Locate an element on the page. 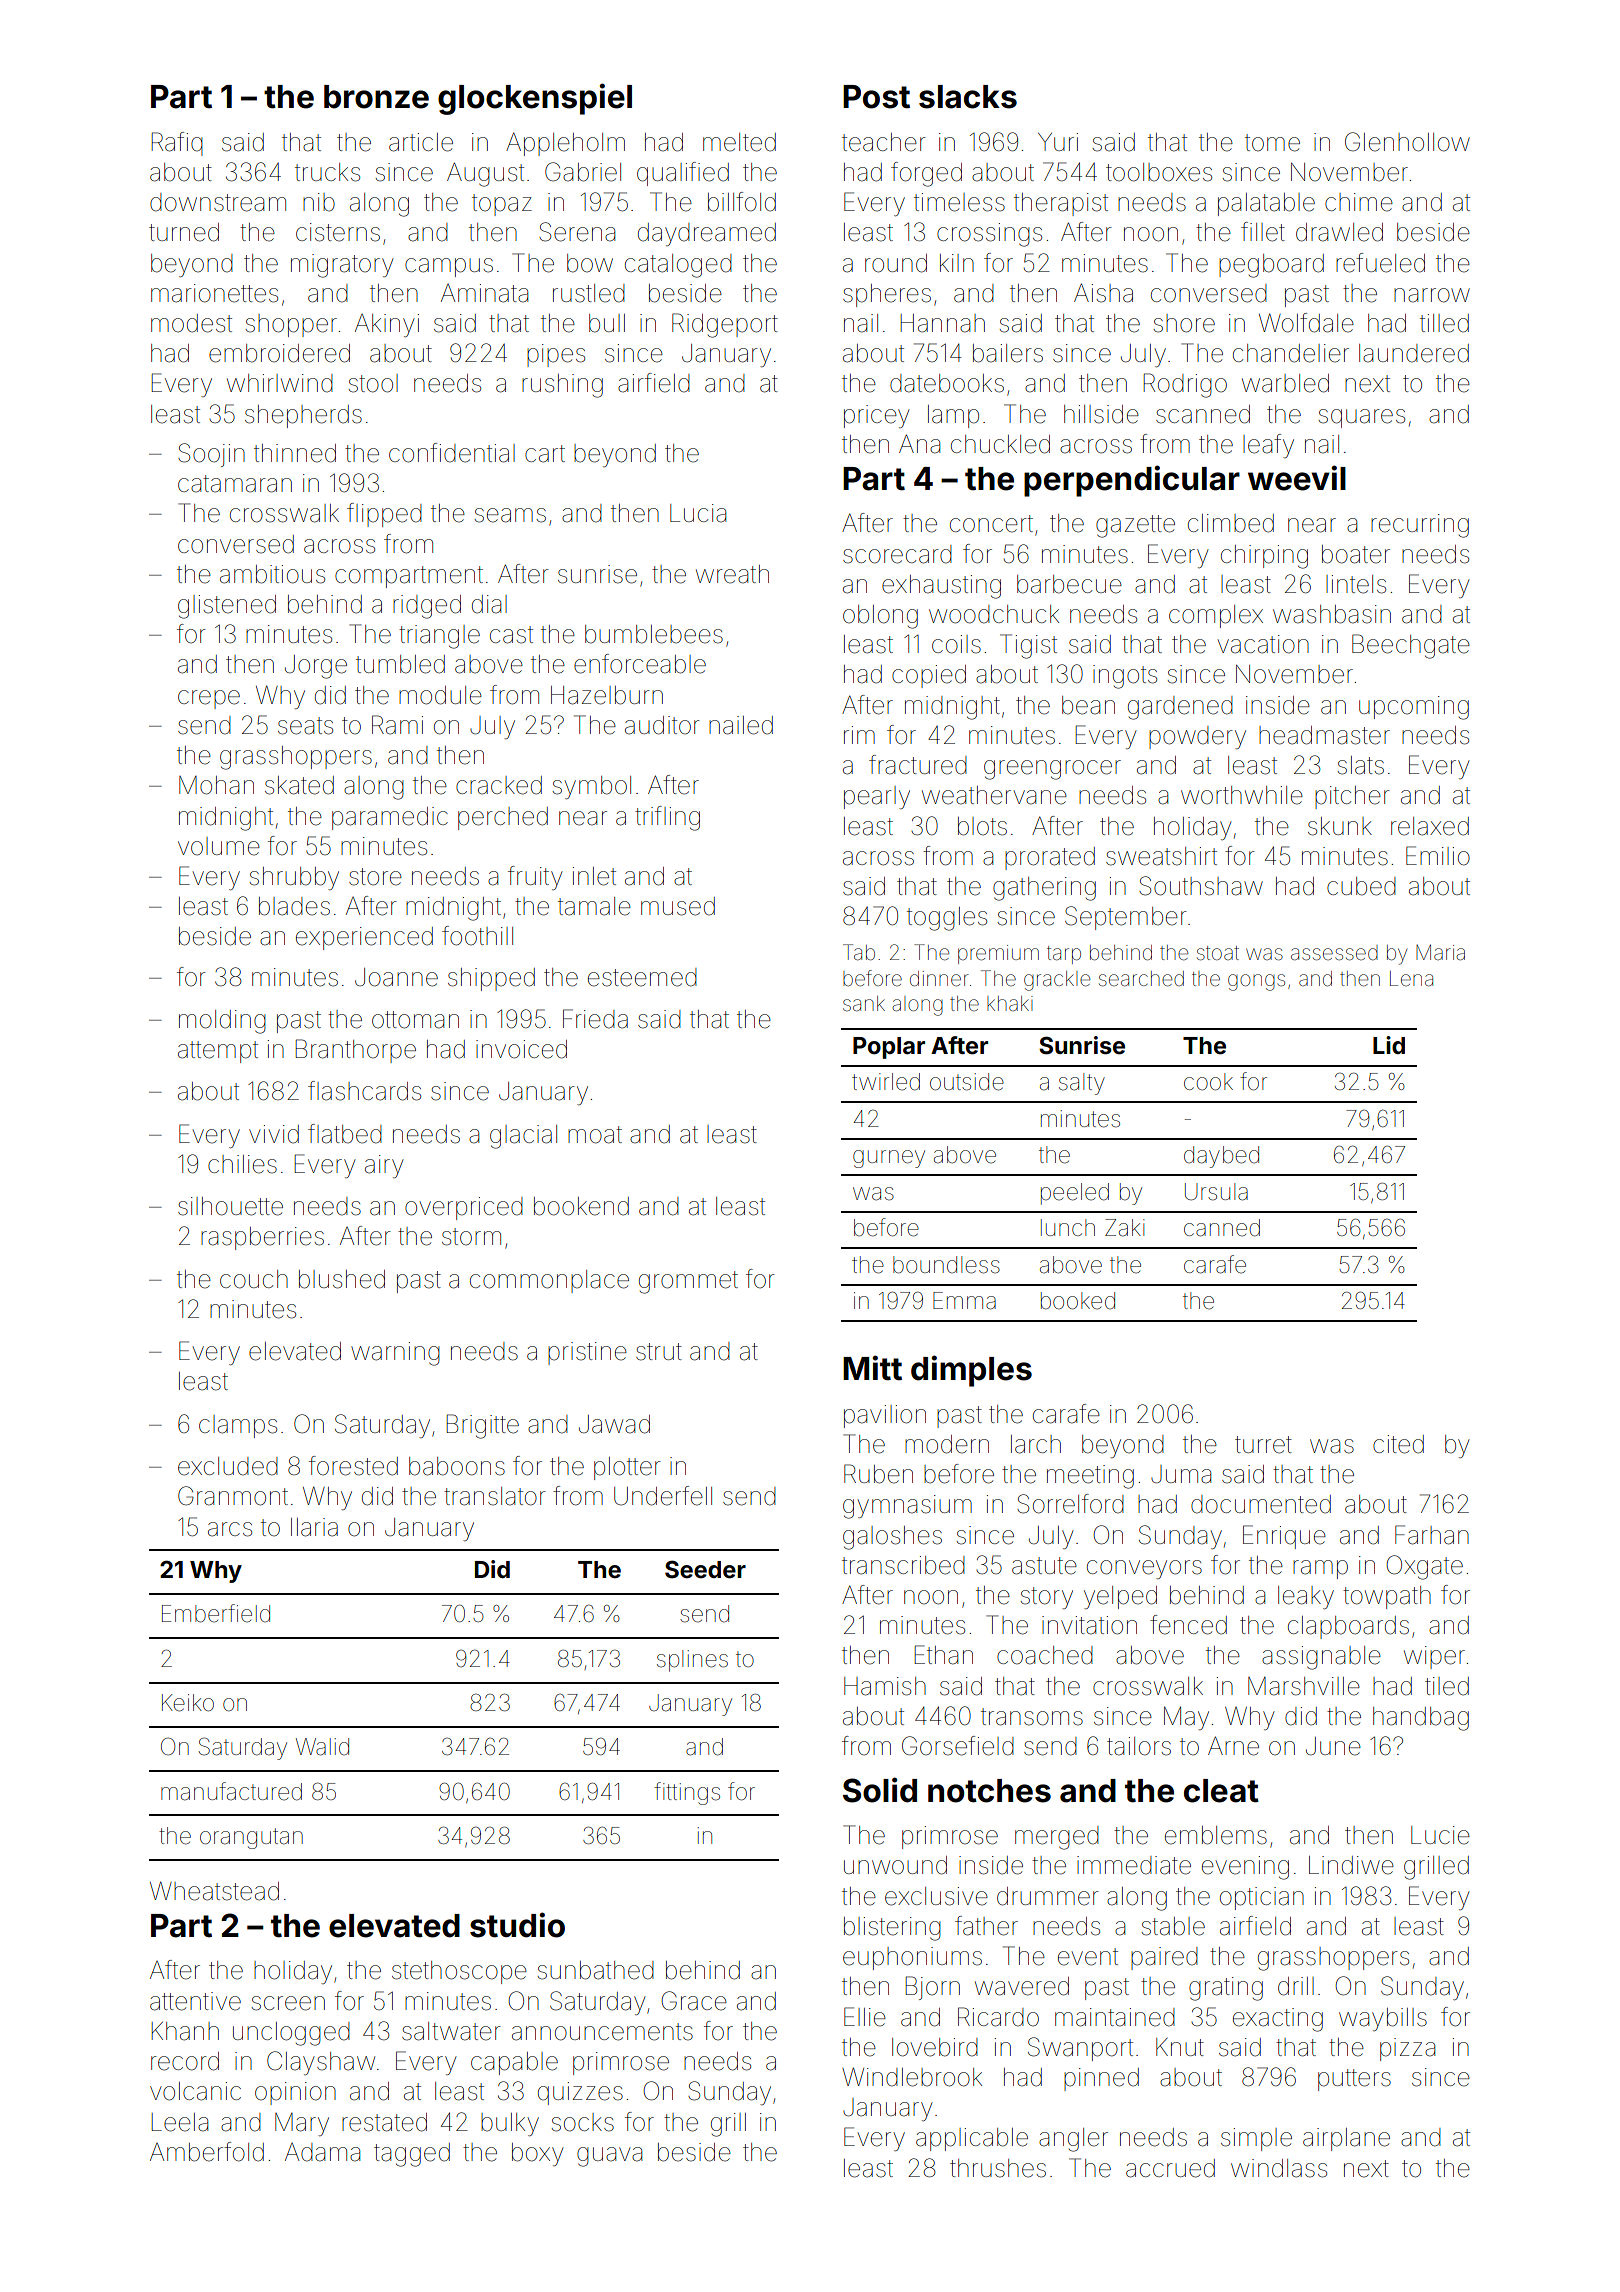 The height and width of the document is (2292, 1620). unwound is located at coordinates (895, 1865).
